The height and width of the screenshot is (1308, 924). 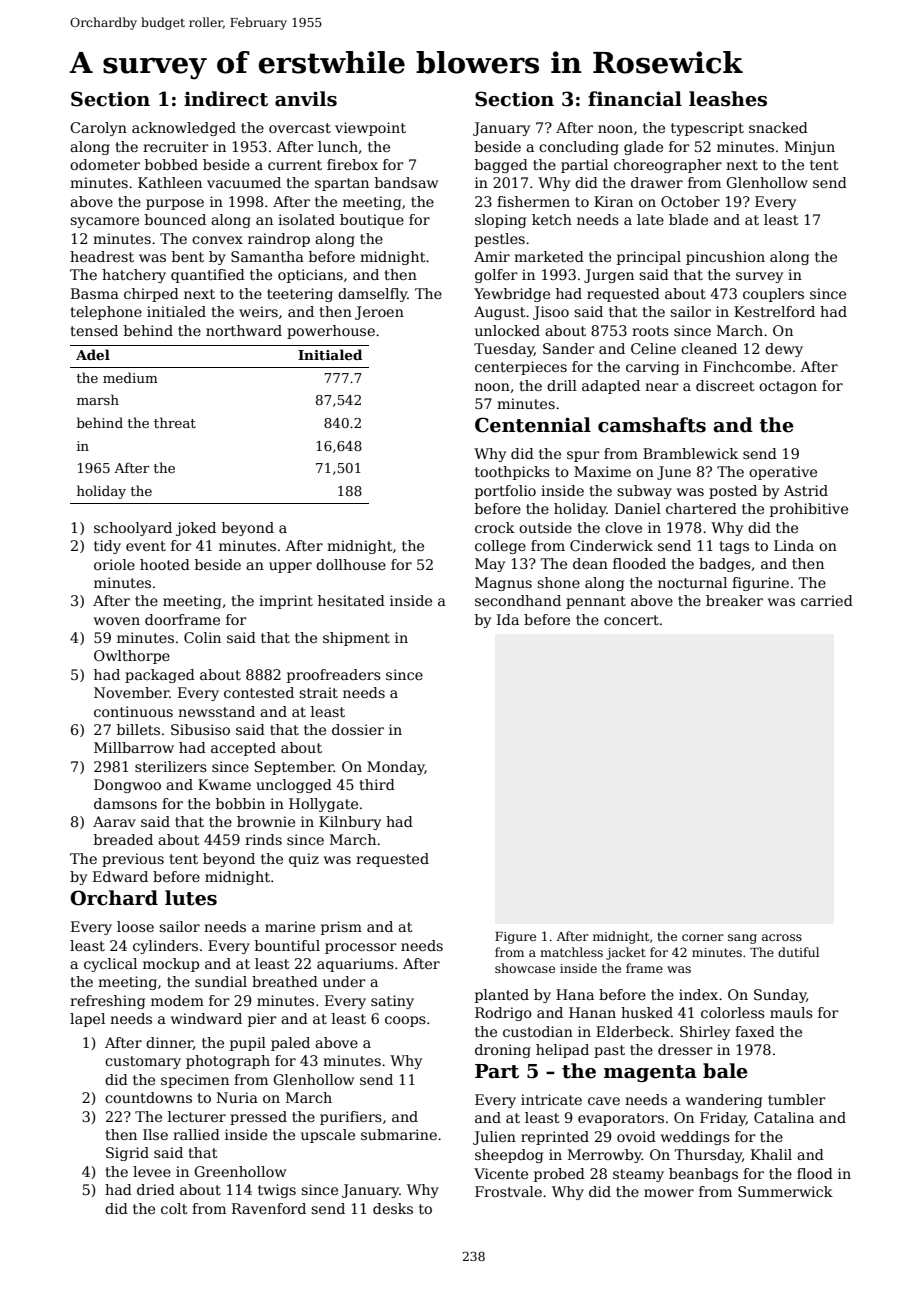 I want to click on pincushion, so click(x=725, y=258).
